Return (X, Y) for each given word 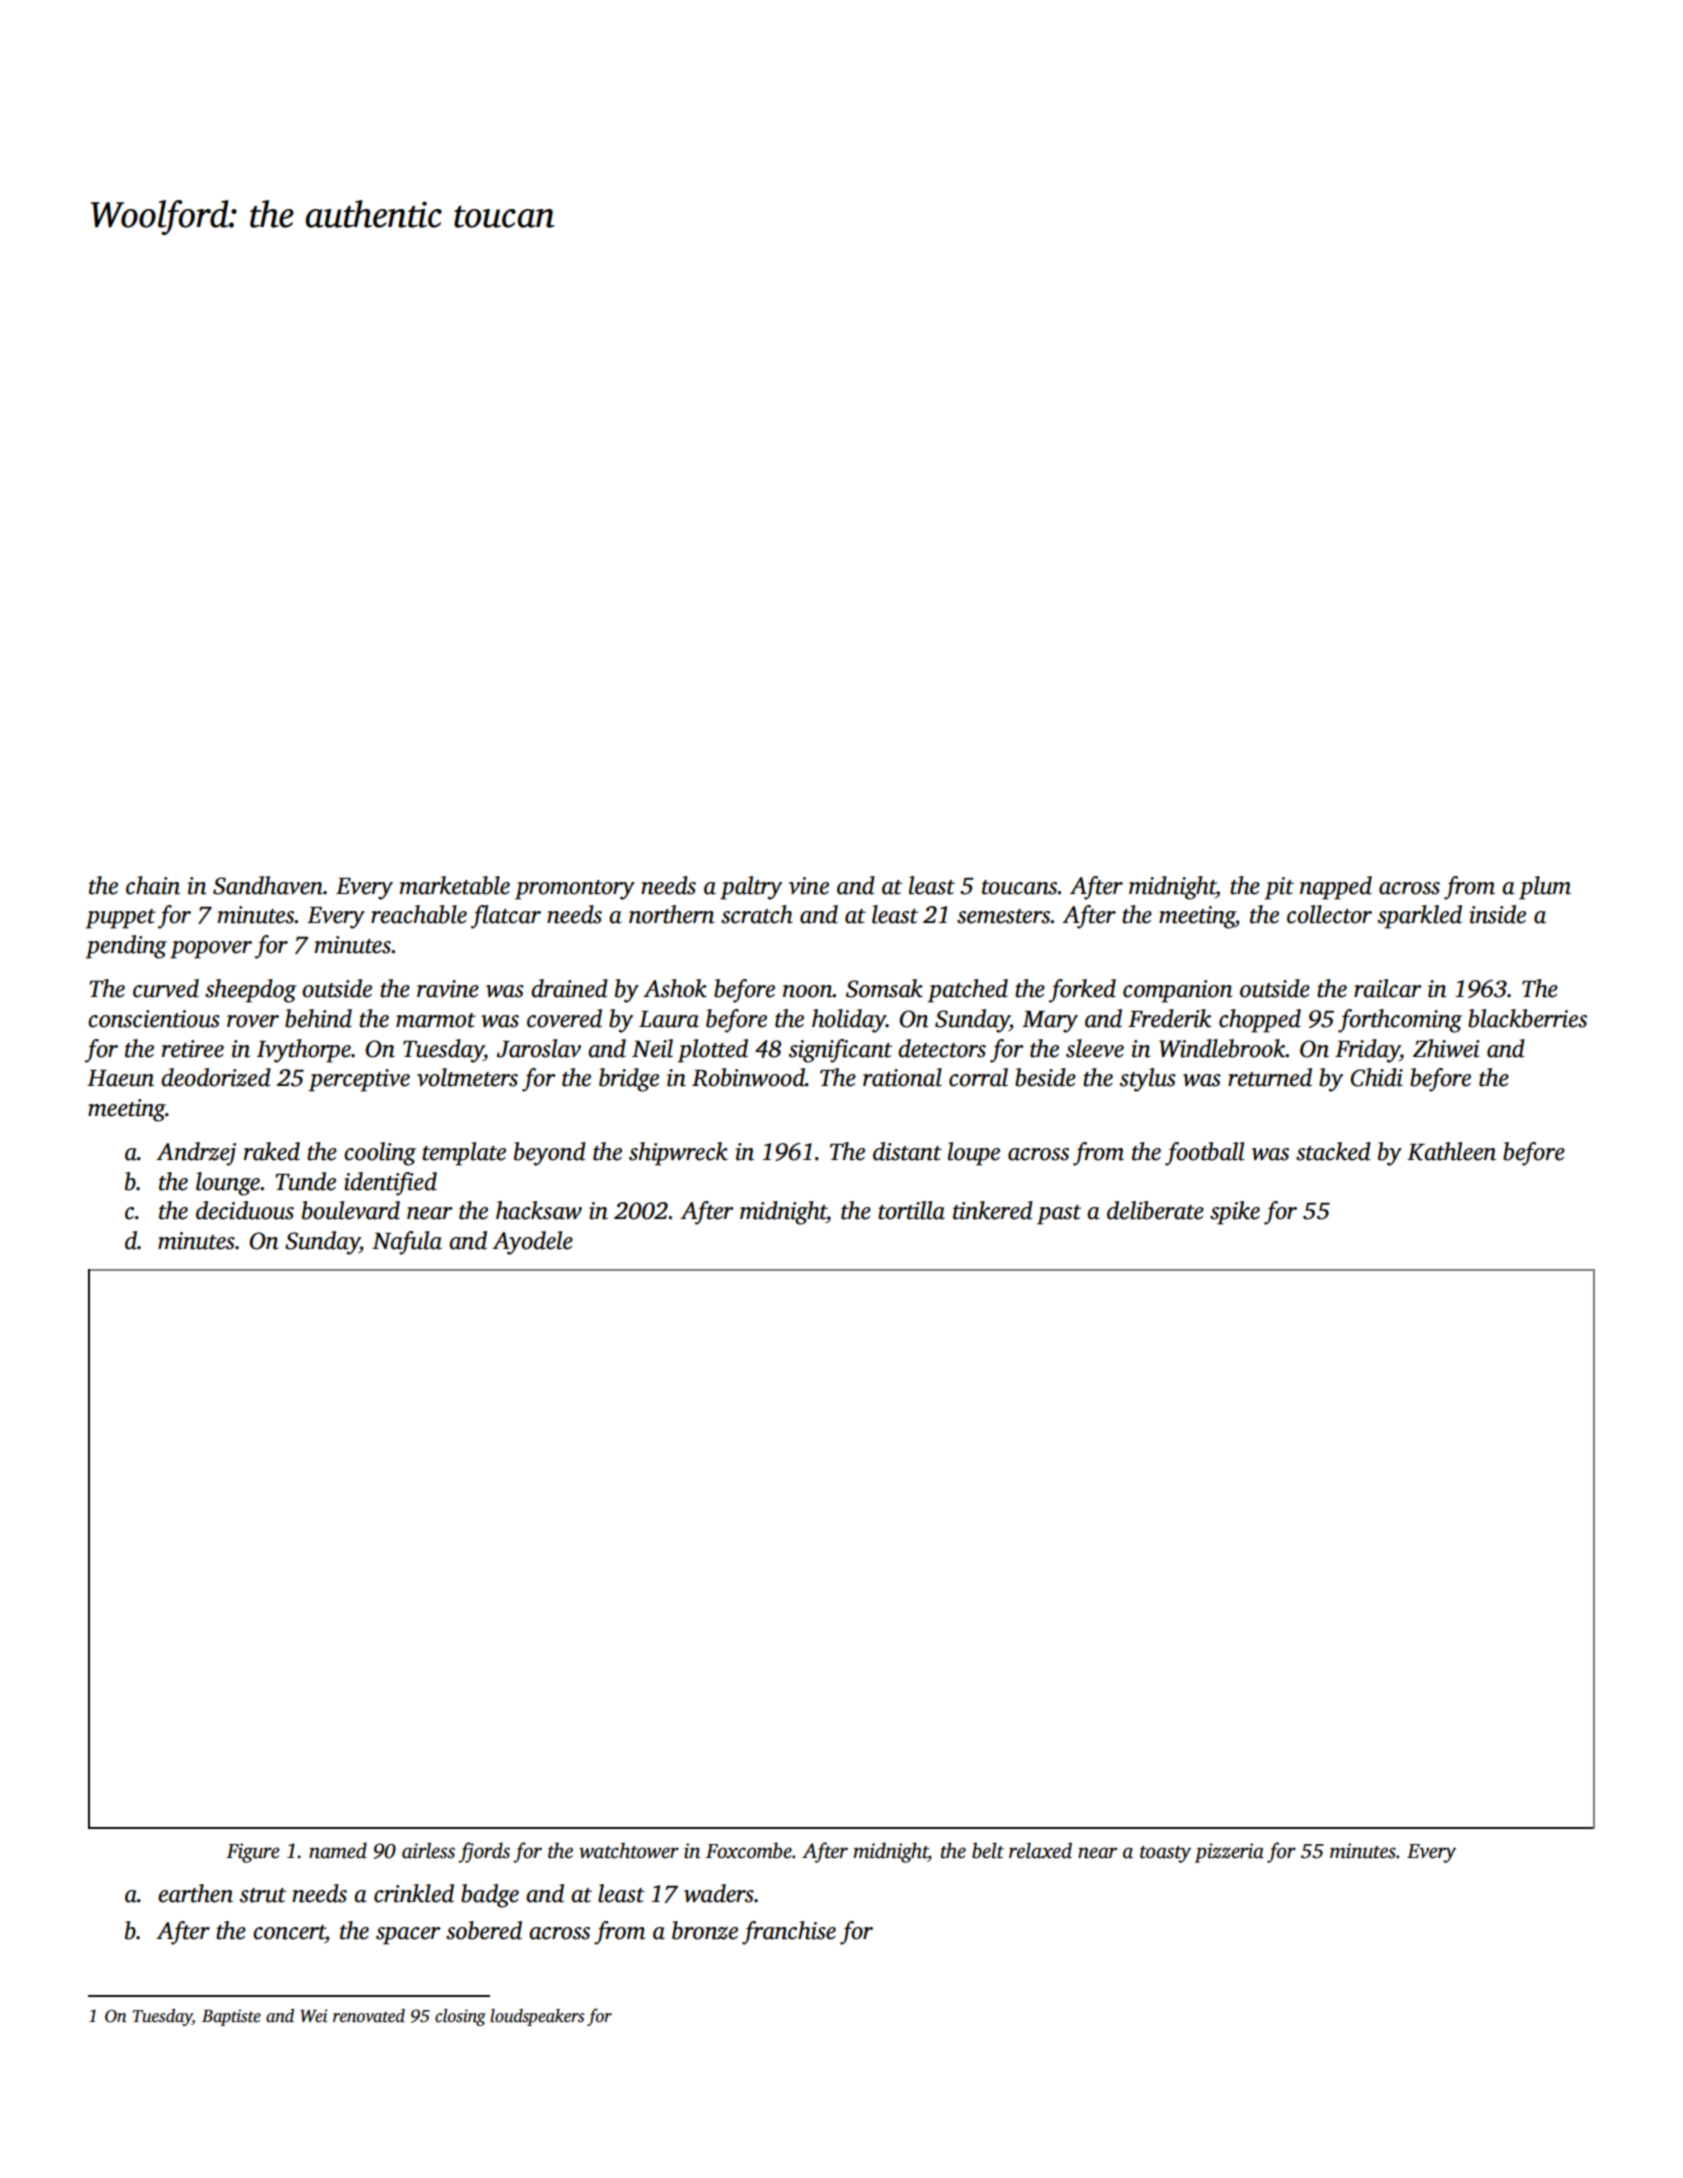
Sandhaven (268, 885)
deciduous (245, 1210)
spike (1235, 1213)
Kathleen (1451, 1151)
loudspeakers (537, 2017)
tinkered (993, 1210)
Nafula (407, 1243)
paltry (751, 888)
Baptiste (231, 2017)
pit (1279, 888)
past (1059, 1215)
